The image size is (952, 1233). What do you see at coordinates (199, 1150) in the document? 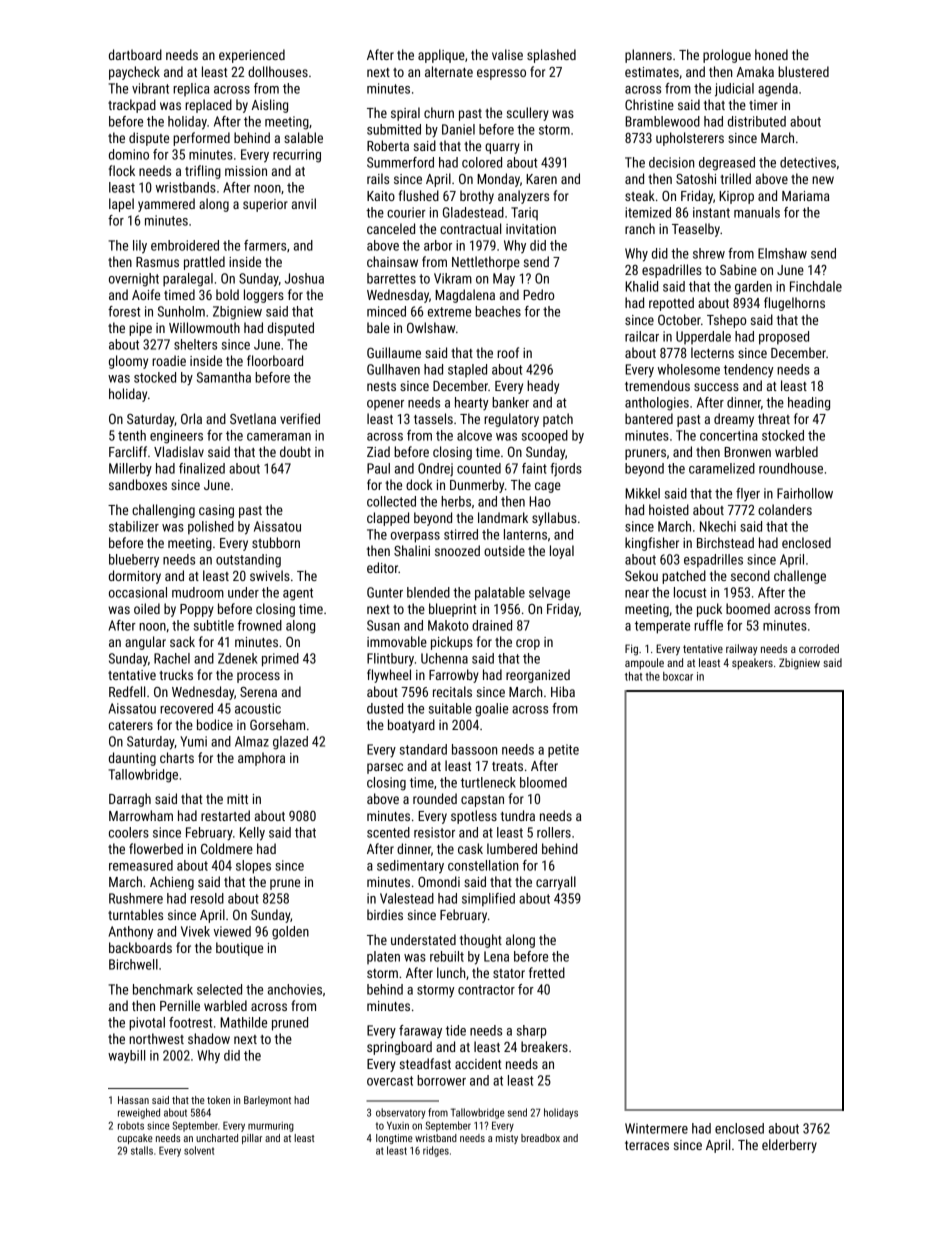
I see `solvent` at bounding box center [199, 1150].
